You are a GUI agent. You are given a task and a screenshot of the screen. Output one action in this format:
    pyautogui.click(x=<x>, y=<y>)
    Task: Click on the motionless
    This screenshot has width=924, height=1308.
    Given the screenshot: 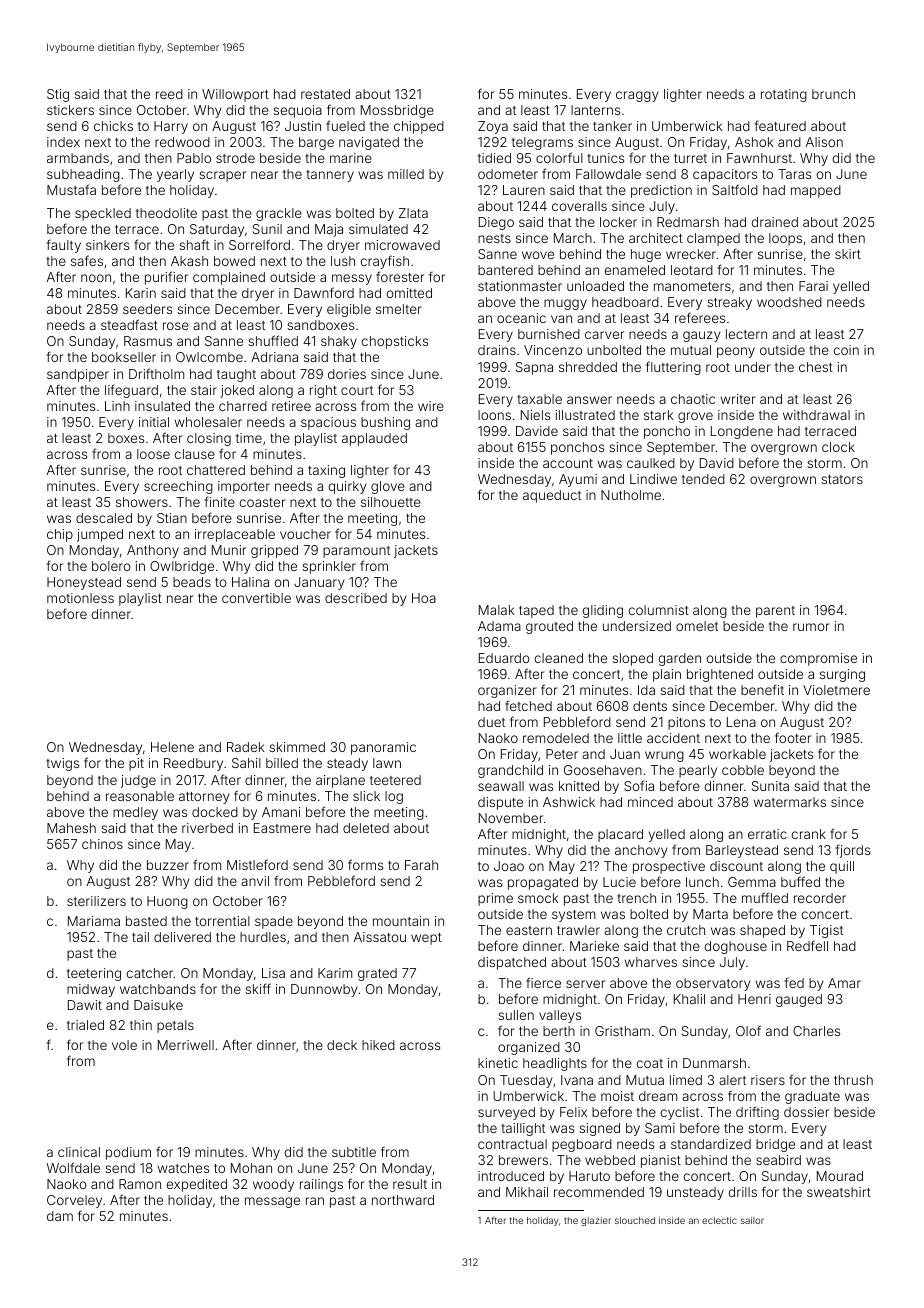 What is the action you would take?
    pyautogui.click(x=80, y=598)
